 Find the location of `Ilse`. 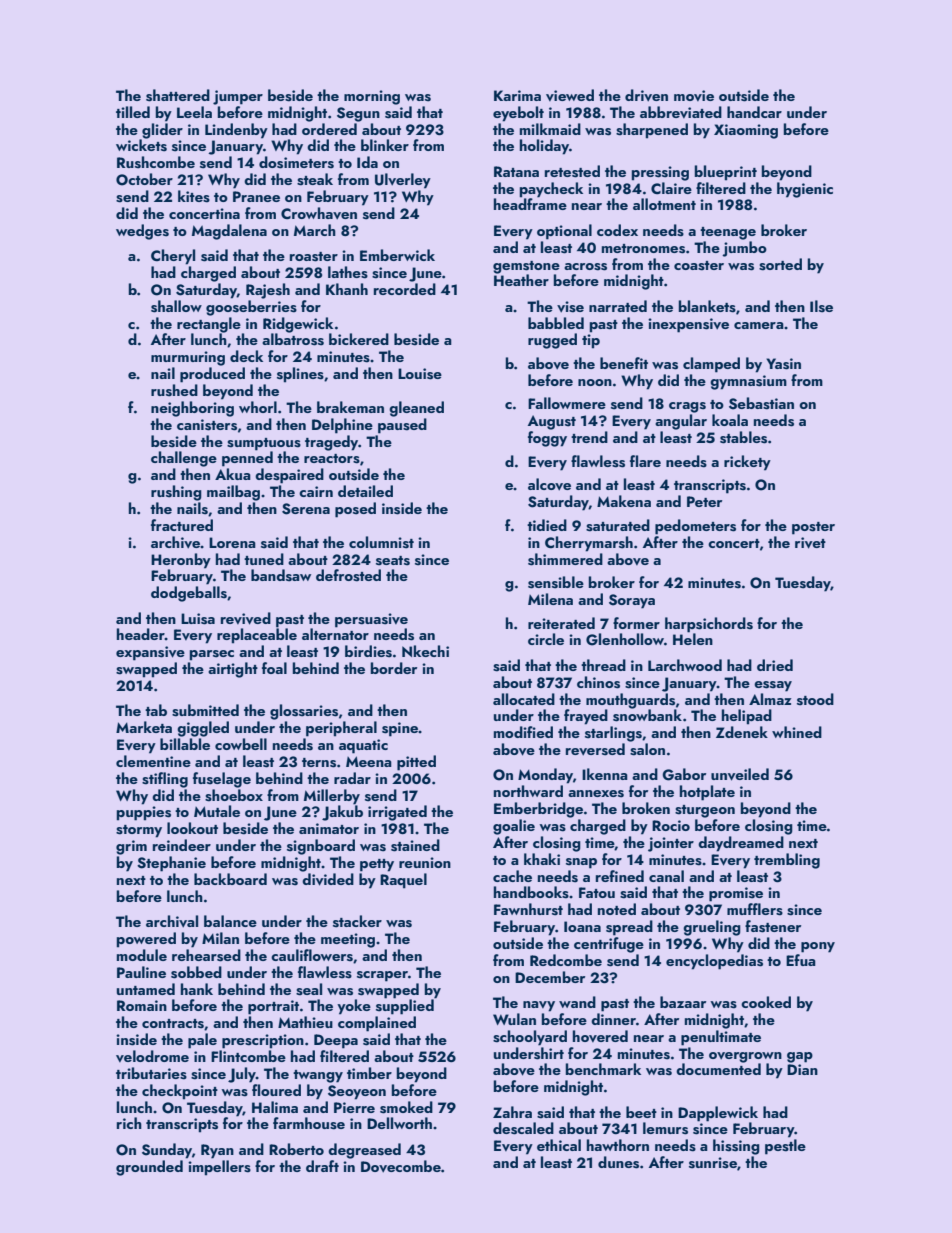

Ilse is located at coordinates (821, 306).
